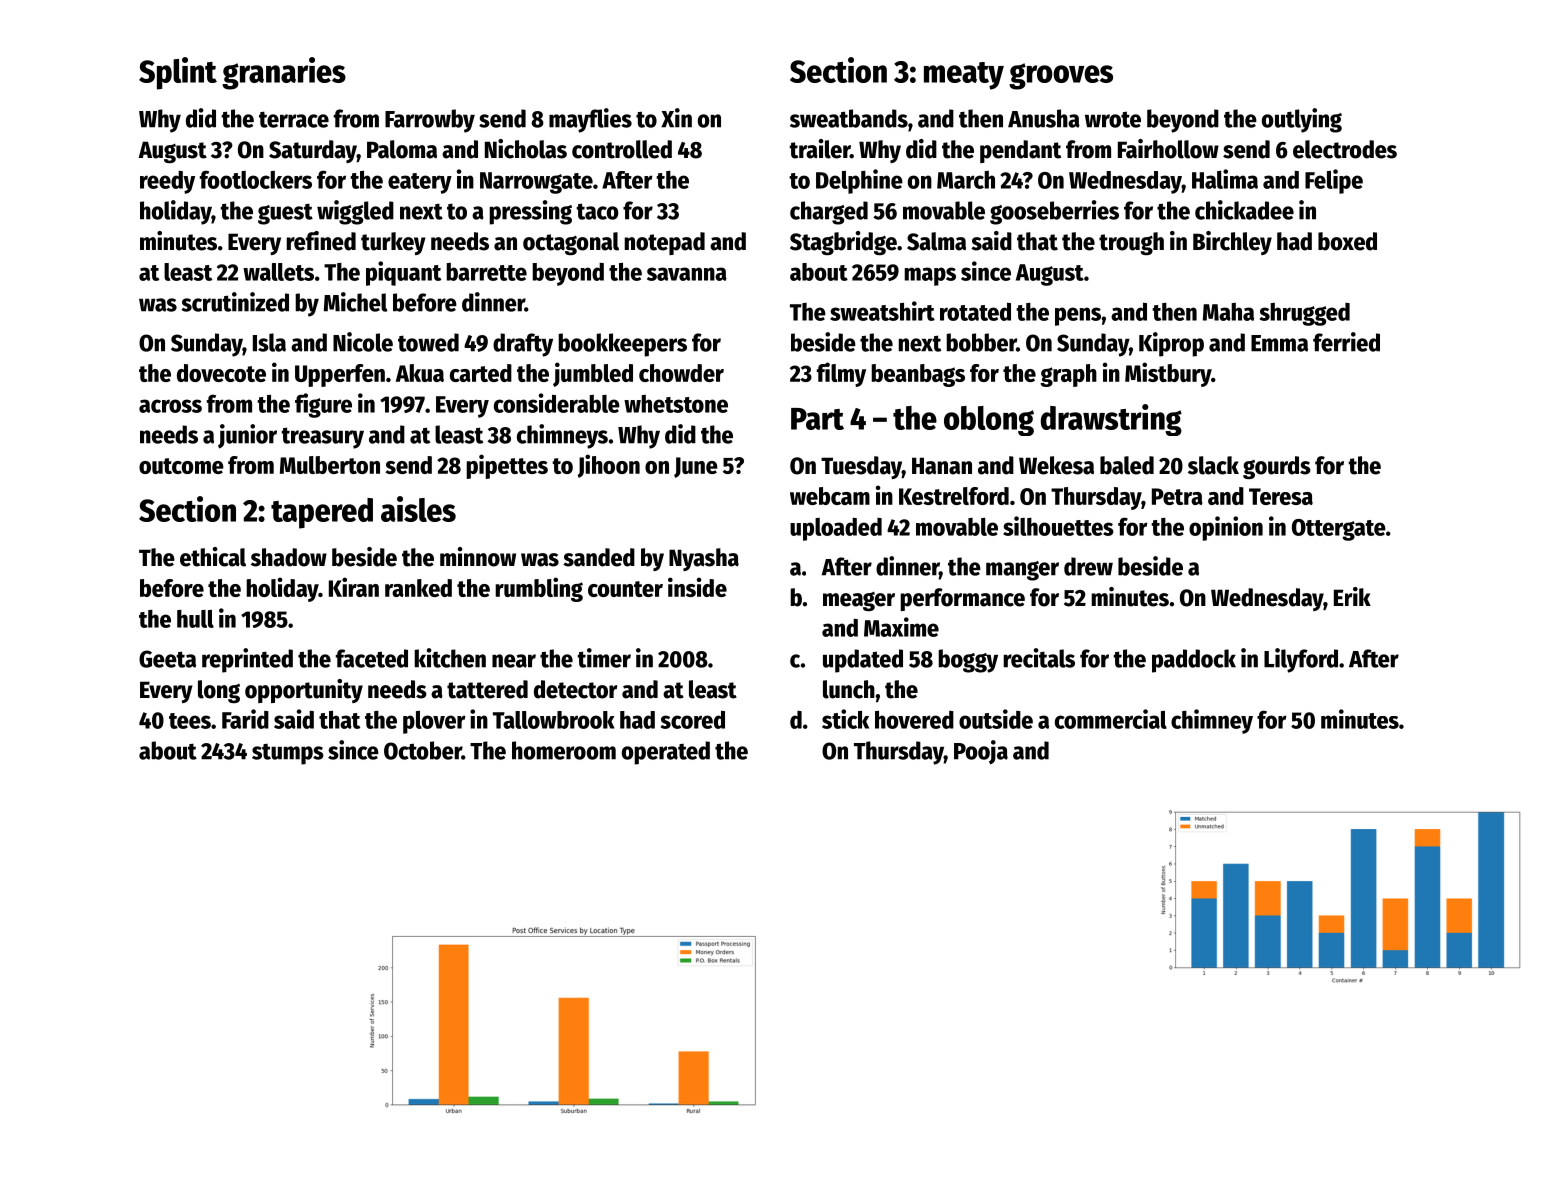  Describe the element at coordinates (434, 722) in the screenshot. I see `plover` at that location.
